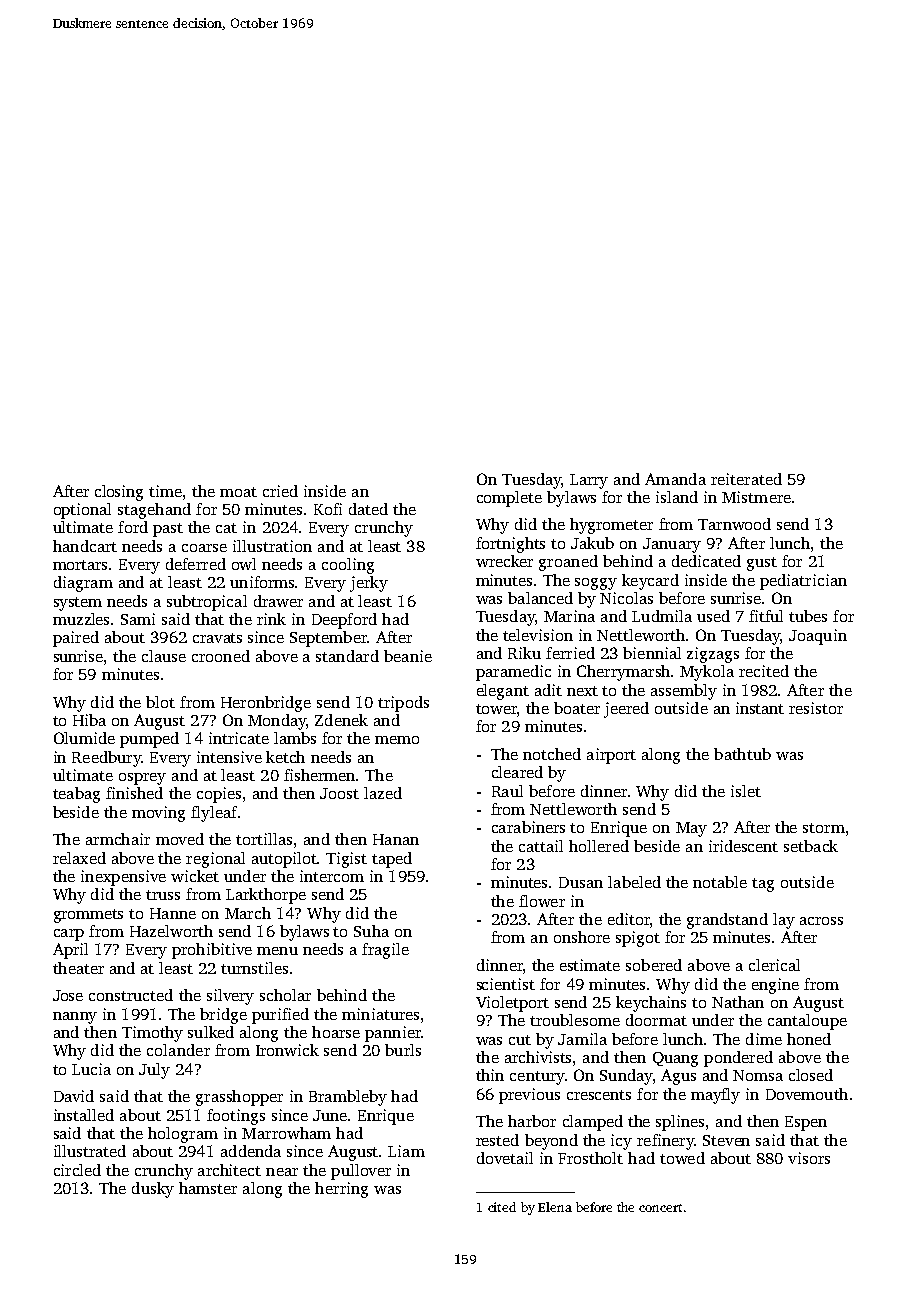 The image size is (908, 1316). What do you see at coordinates (542, 901) in the screenshot?
I see `flower` at bounding box center [542, 901].
